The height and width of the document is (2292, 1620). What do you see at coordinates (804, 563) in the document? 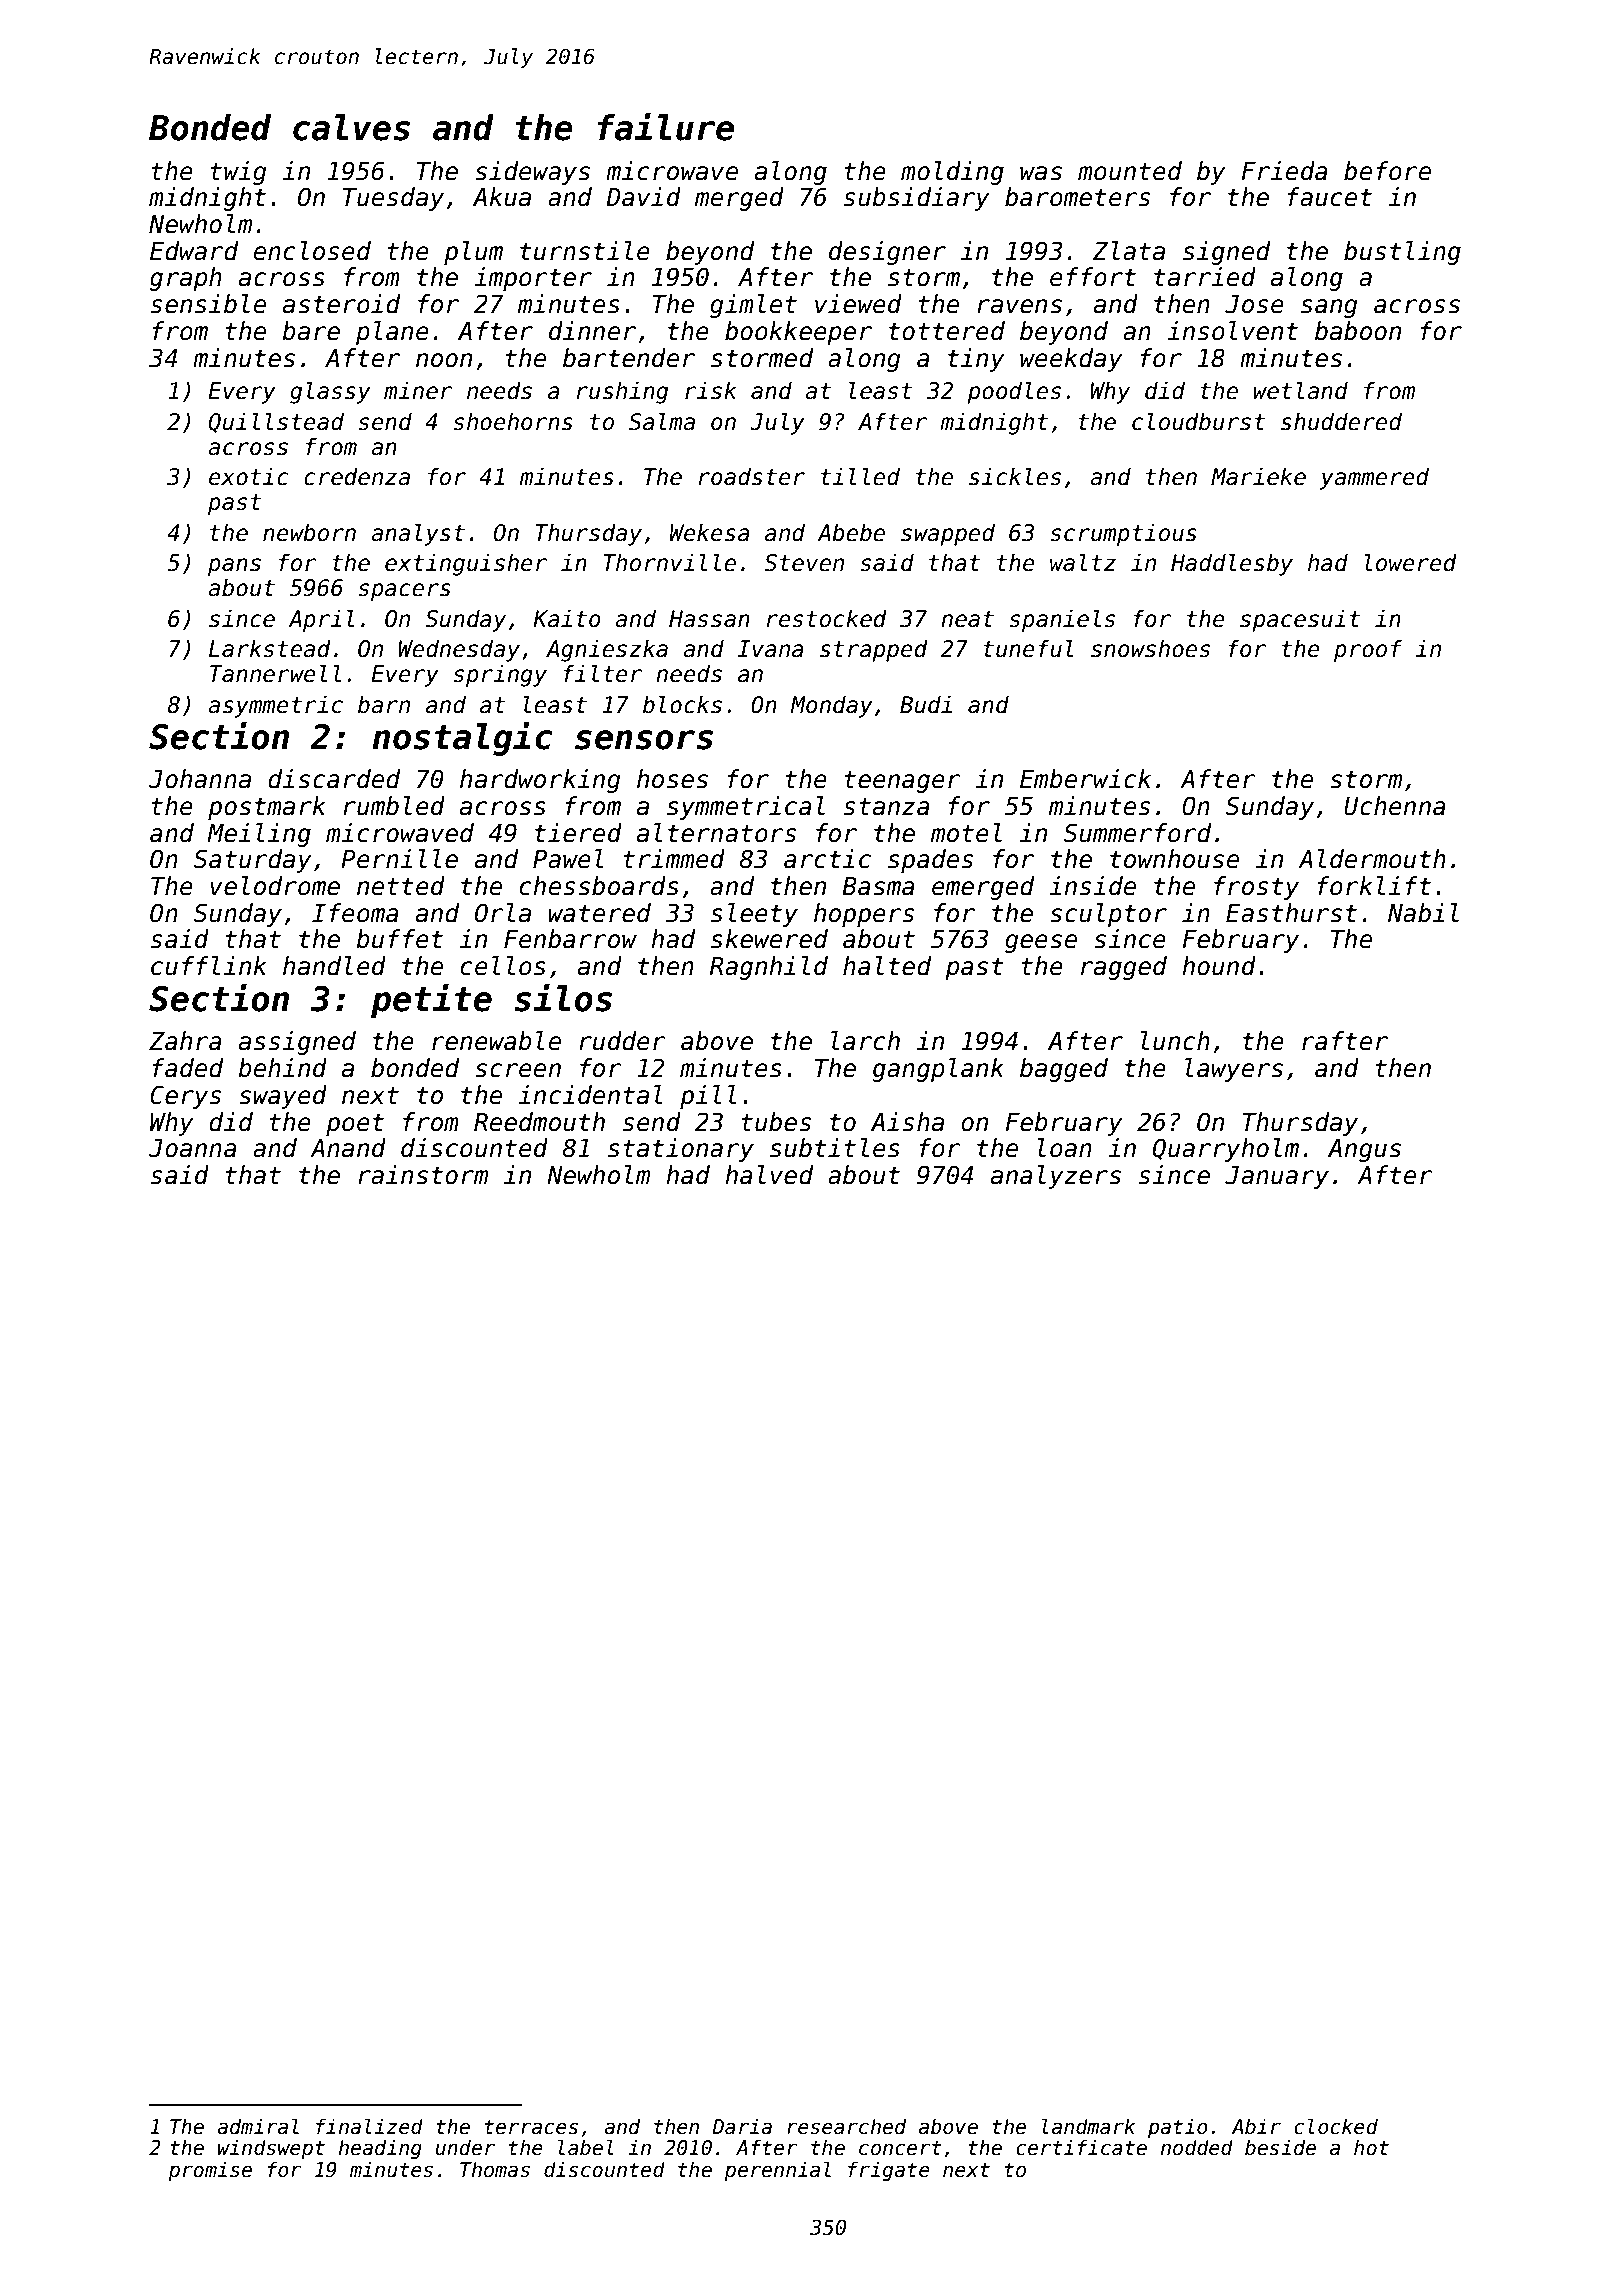
I see `Steven` at bounding box center [804, 563].
